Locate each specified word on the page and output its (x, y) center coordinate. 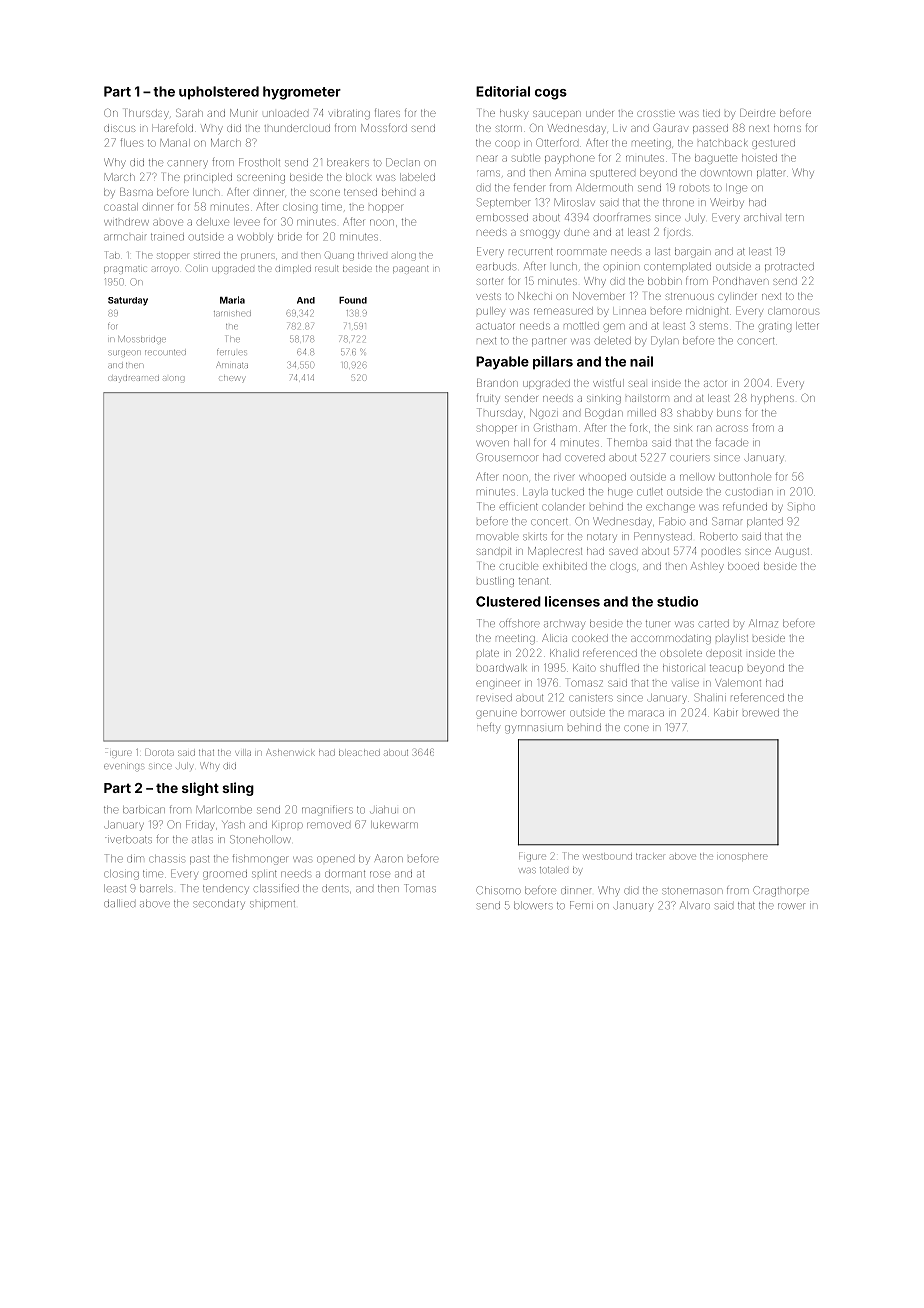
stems (714, 326)
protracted (789, 267)
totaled (554, 870)
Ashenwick (291, 752)
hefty (488, 728)
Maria (232, 300)
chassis (166, 859)
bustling (495, 582)
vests (488, 296)
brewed (761, 713)
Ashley (707, 567)
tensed (360, 192)
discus (120, 128)
